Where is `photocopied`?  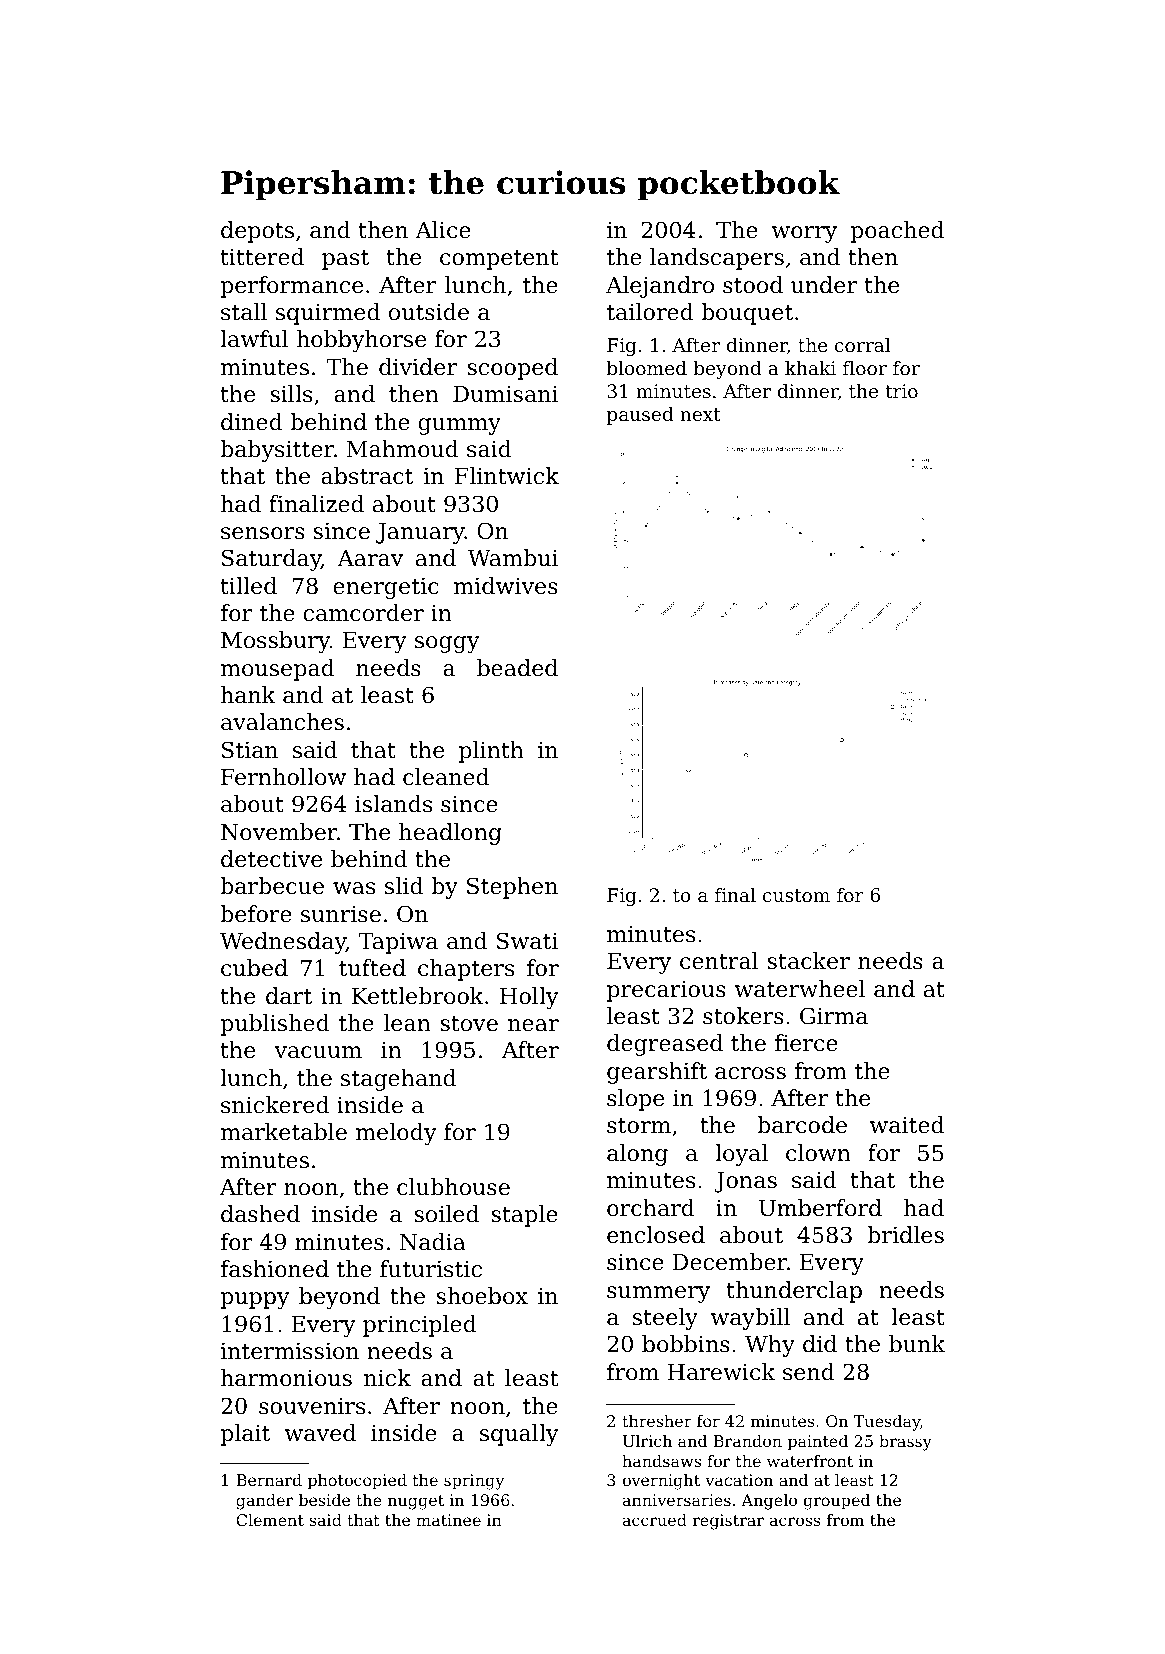 photocopied is located at coordinates (357, 1482).
